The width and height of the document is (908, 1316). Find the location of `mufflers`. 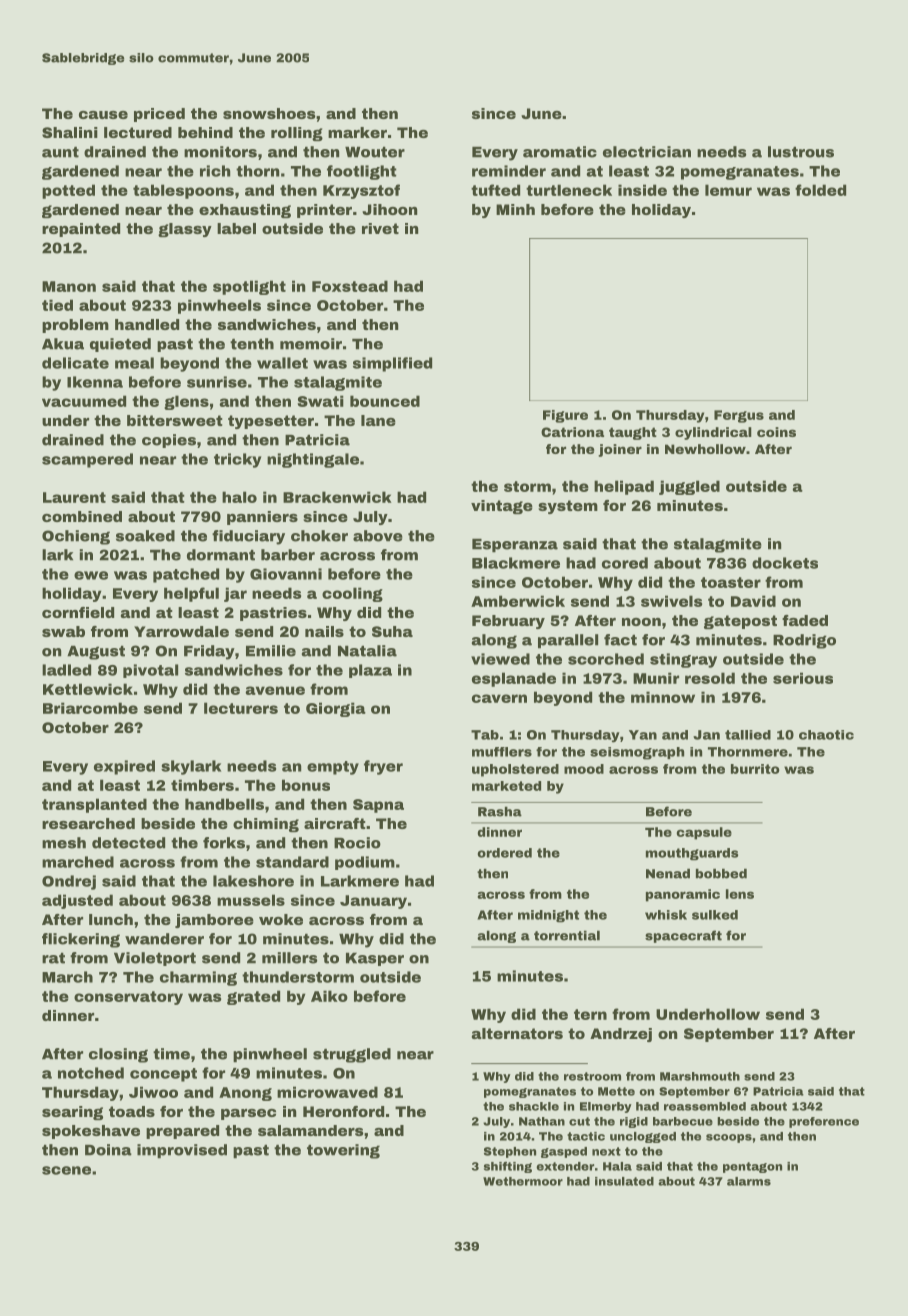

mufflers is located at coordinates (502, 752).
